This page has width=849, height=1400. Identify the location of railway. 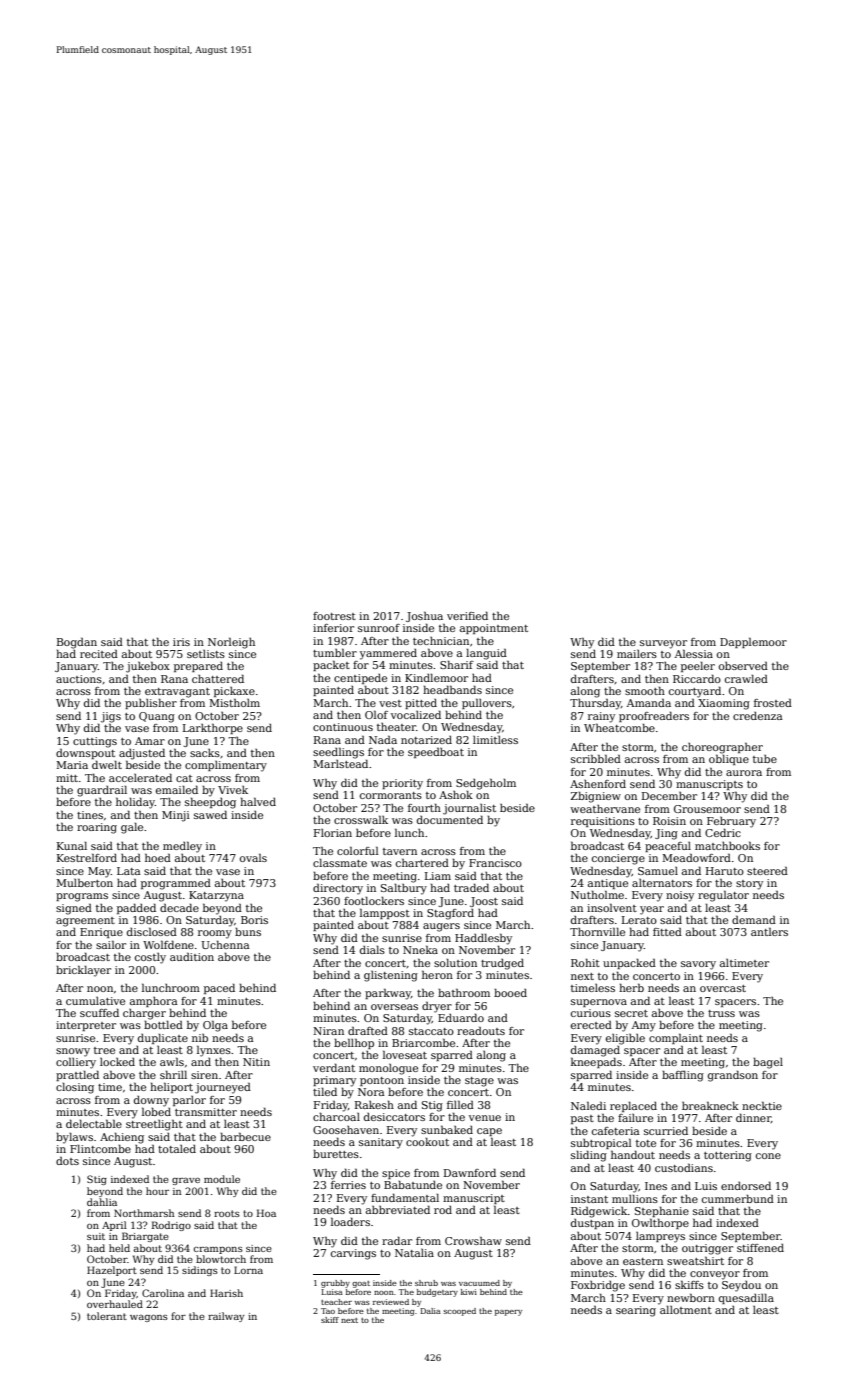
(226, 1317).
